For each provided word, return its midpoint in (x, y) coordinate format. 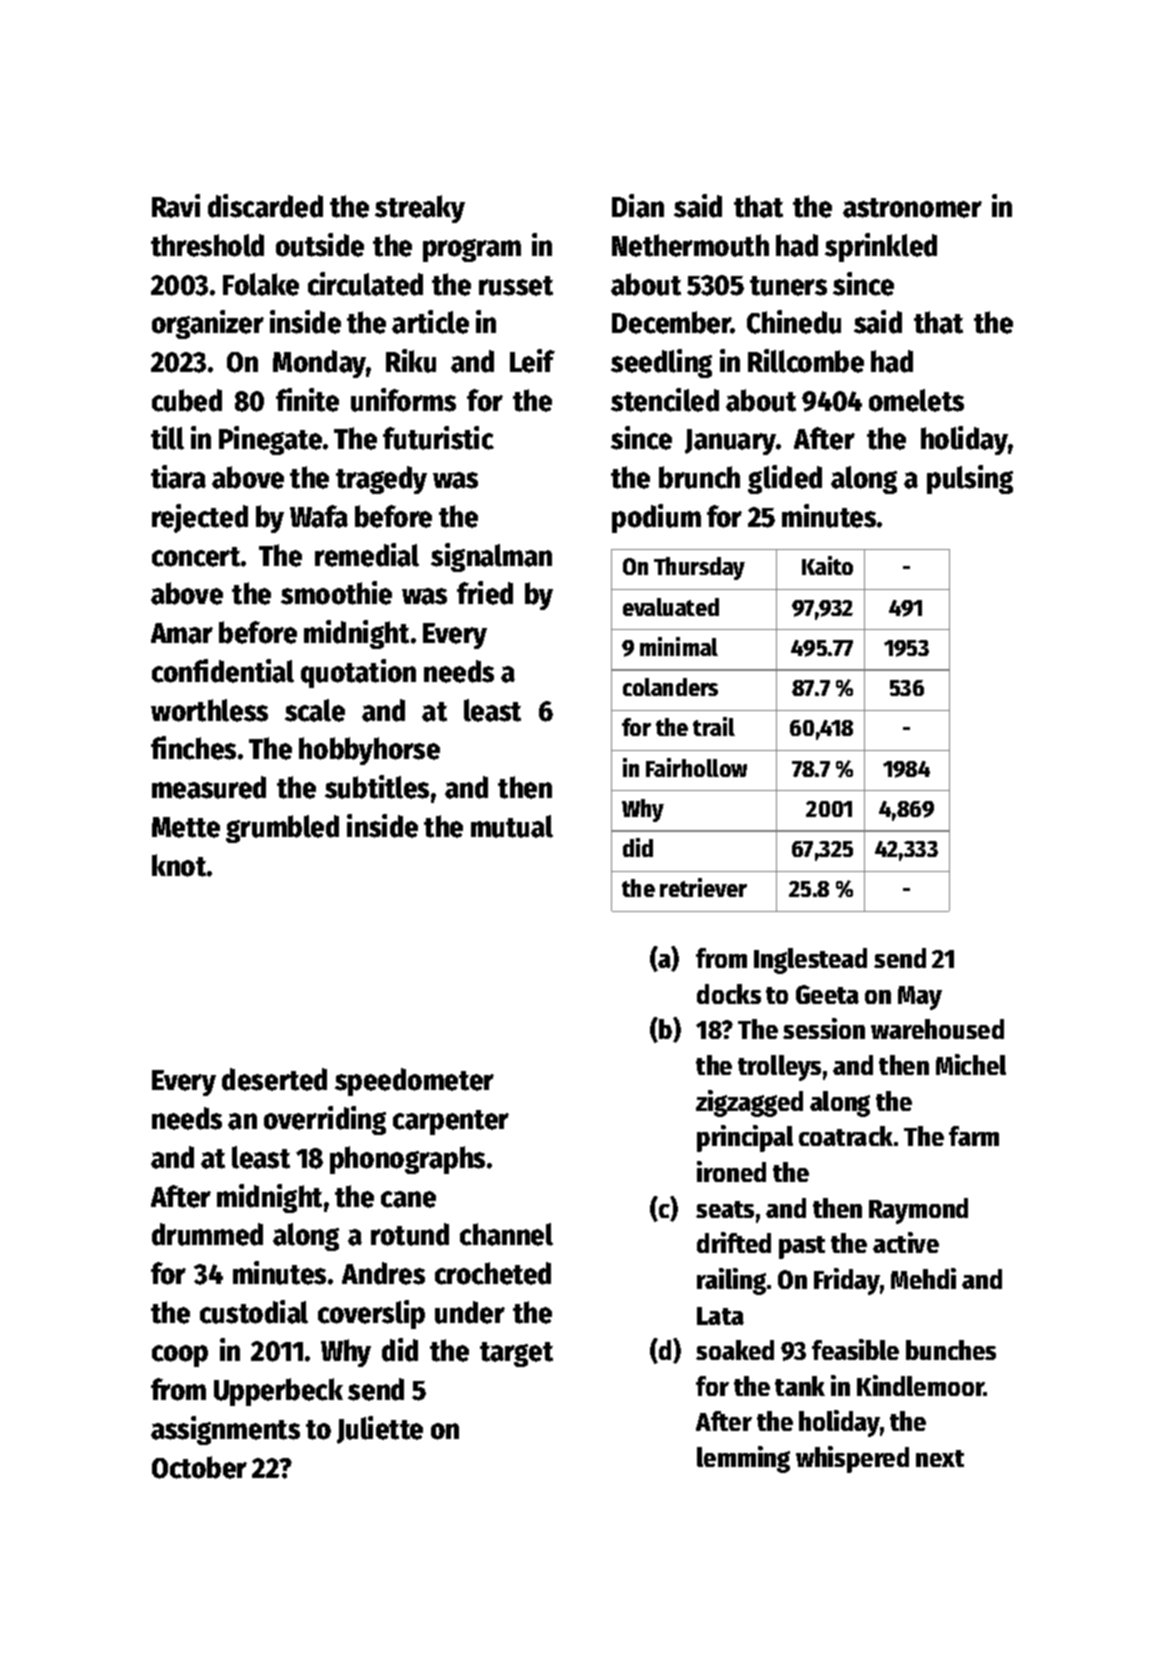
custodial (254, 1312)
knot (179, 865)
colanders (670, 687)
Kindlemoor (920, 1385)
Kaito (827, 565)
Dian (638, 206)
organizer (208, 324)
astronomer (912, 208)
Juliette (380, 1430)
